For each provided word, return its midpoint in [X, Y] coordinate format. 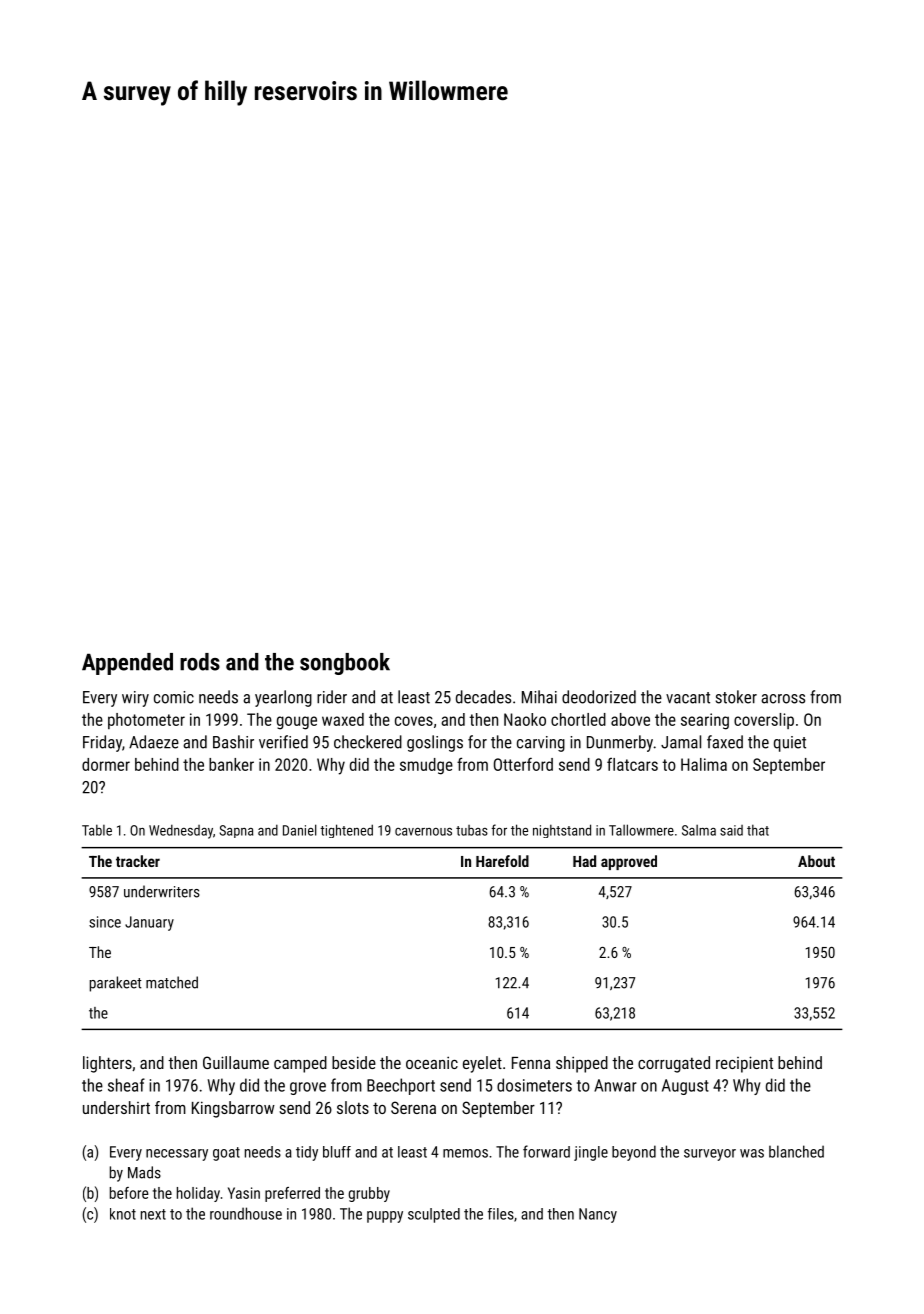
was [752, 1153]
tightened [346, 831]
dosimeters [534, 1085]
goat [226, 1154]
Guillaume [236, 1062]
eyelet [482, 1064]
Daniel [300, 830]
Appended [127, 664]
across [783, 699]
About [816, 861]
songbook [345, 664]
